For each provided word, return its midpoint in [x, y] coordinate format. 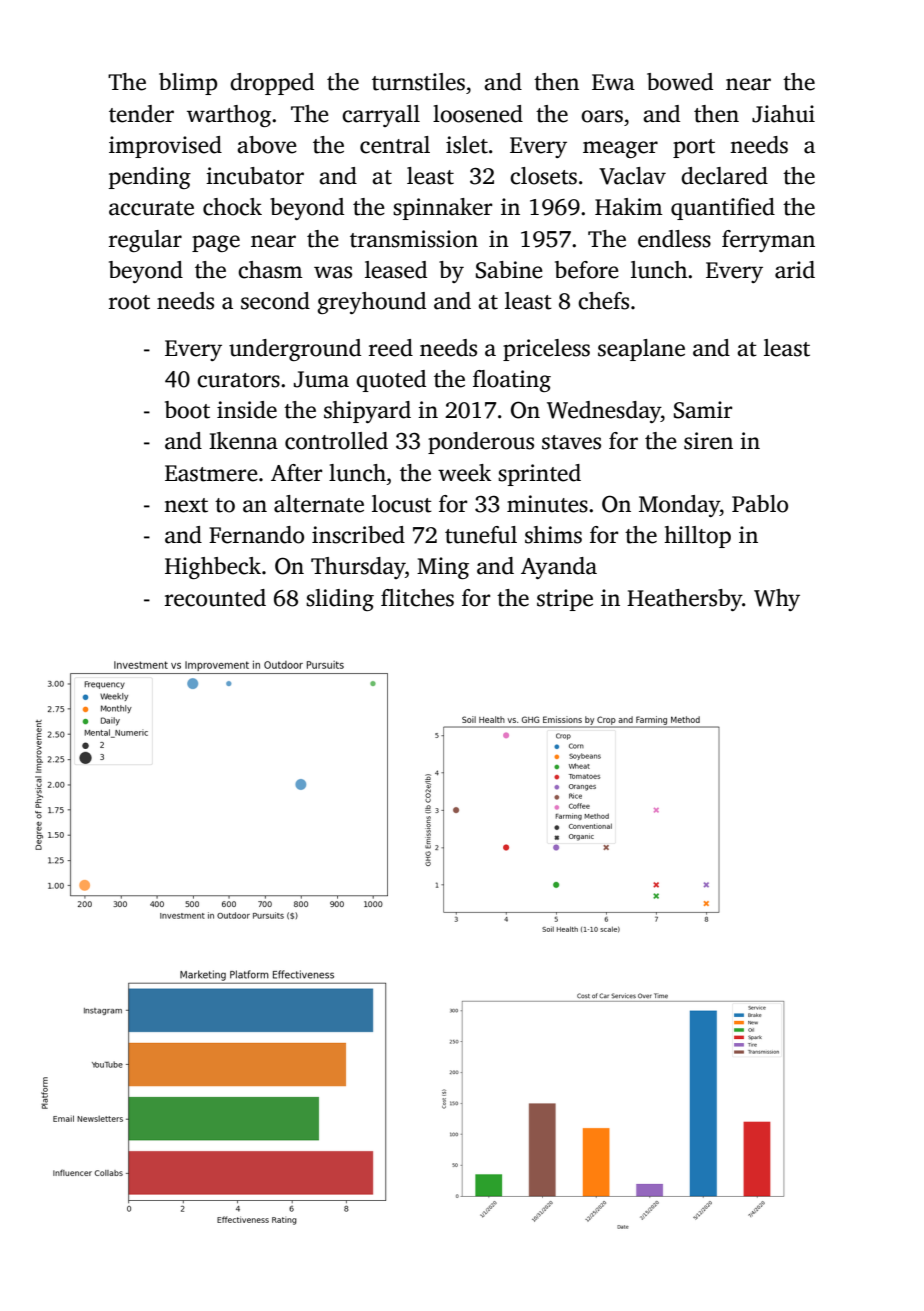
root [129, 302]
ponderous [481, 443]
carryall [381, 116]
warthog [229, 116]
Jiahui [783, 114]
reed [391, 348]
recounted [215, 598]
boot [187, 410]
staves [571, 442]
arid [795, 270]
